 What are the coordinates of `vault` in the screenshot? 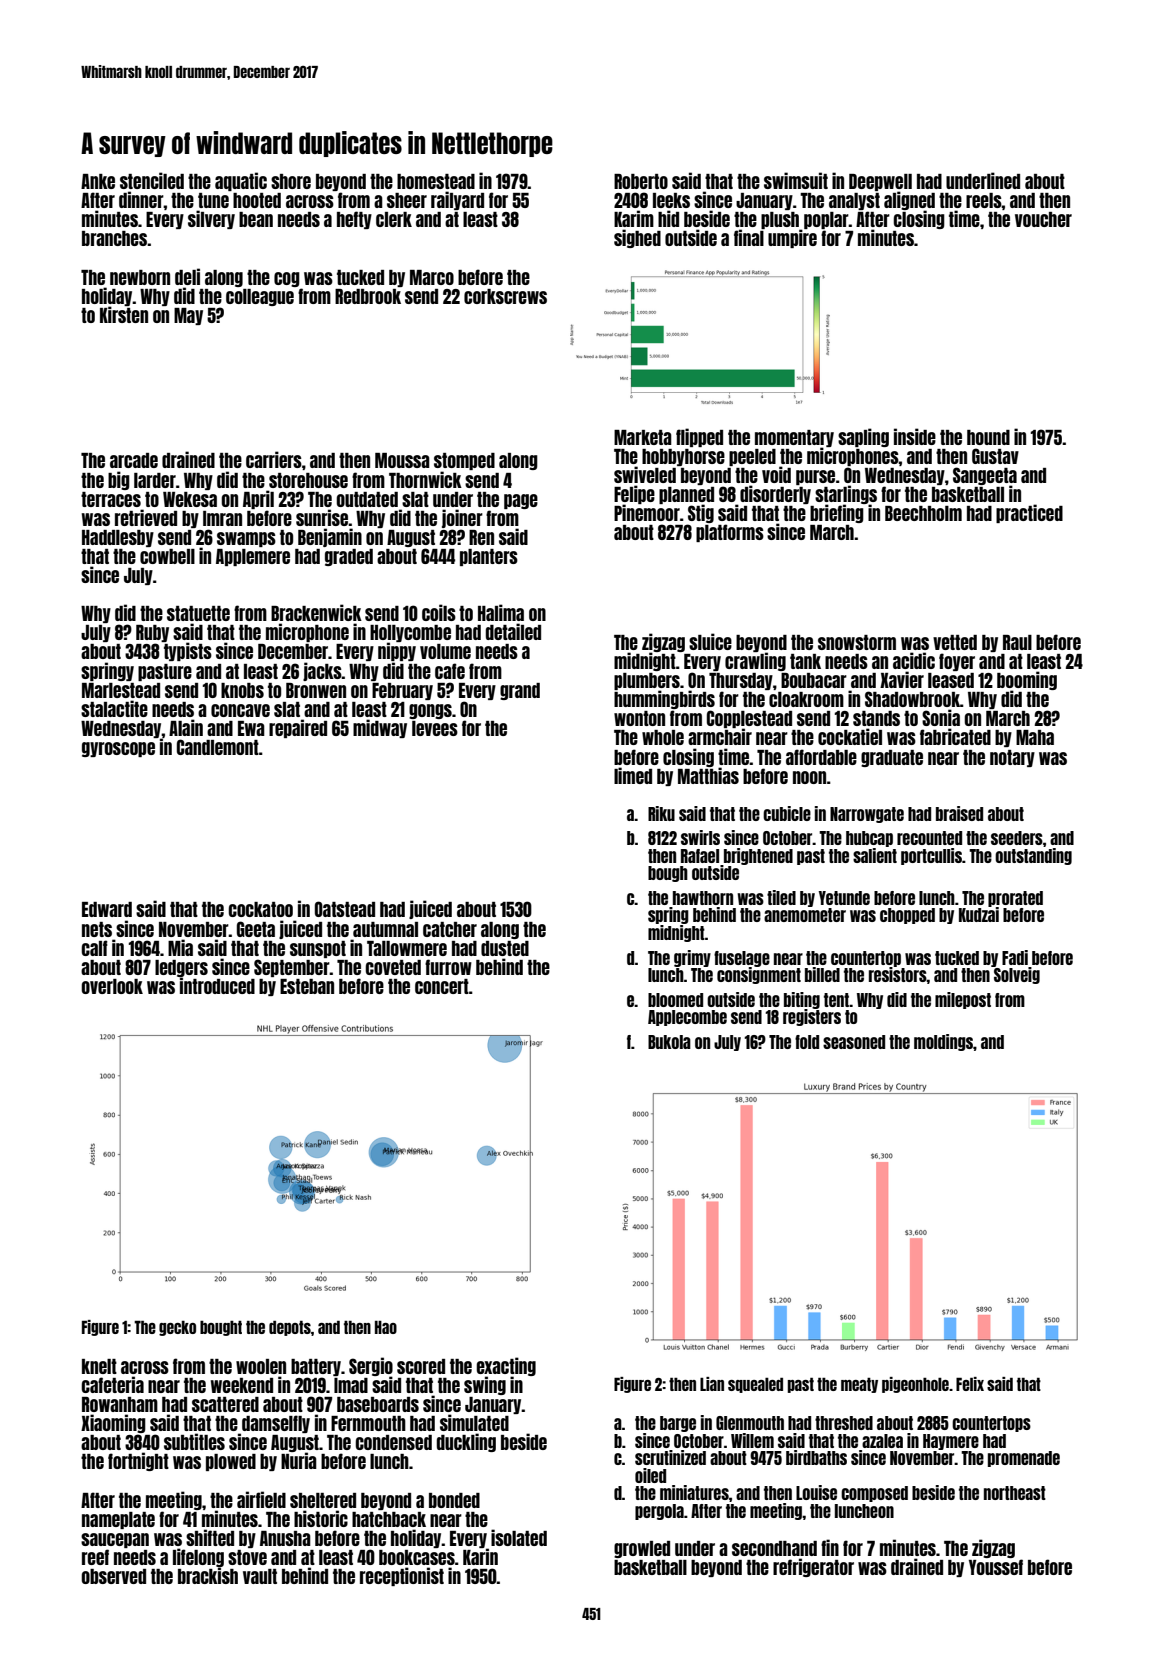 It's located at (260, 1576).
